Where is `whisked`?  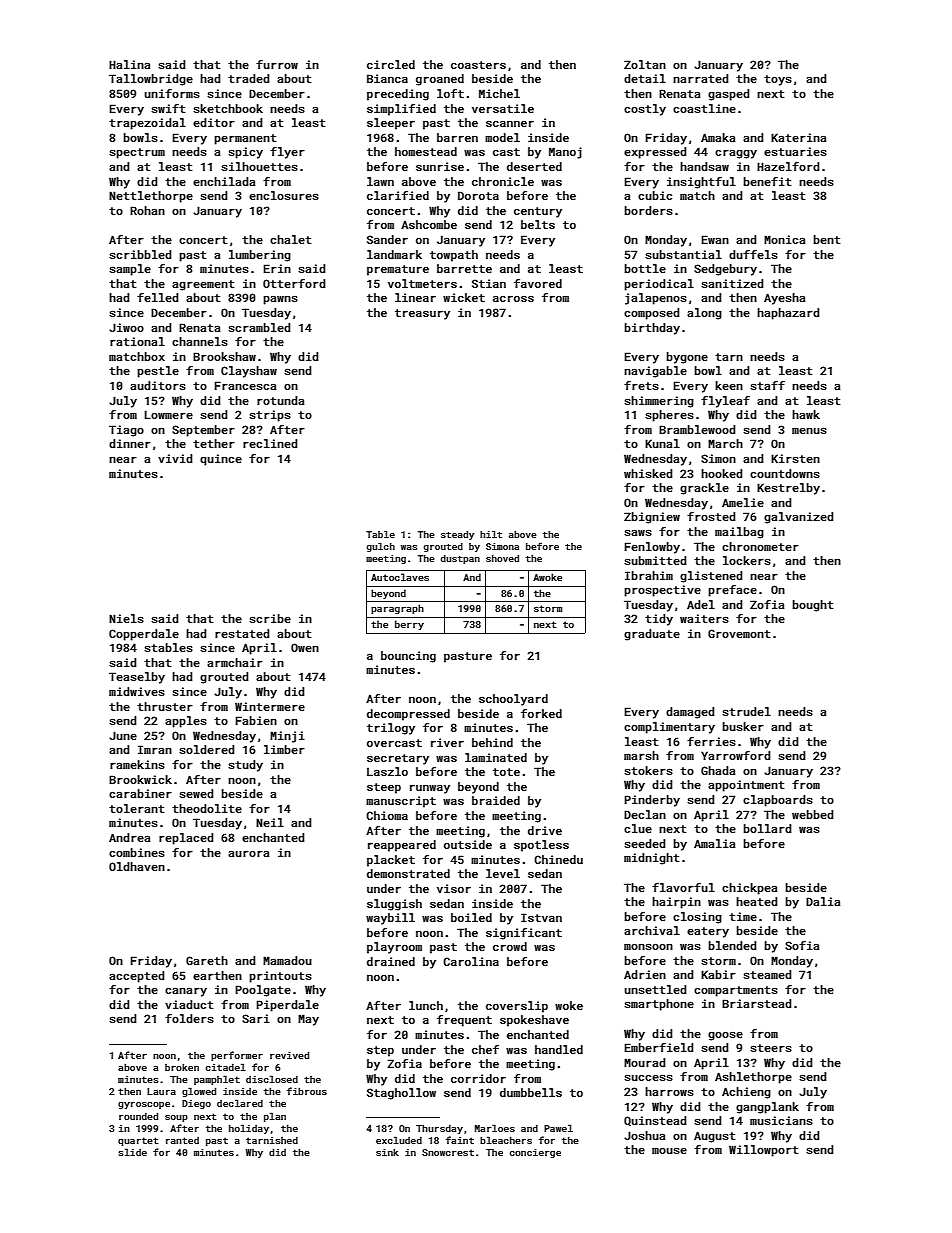
whisked is located at coordinates (648, 473).
